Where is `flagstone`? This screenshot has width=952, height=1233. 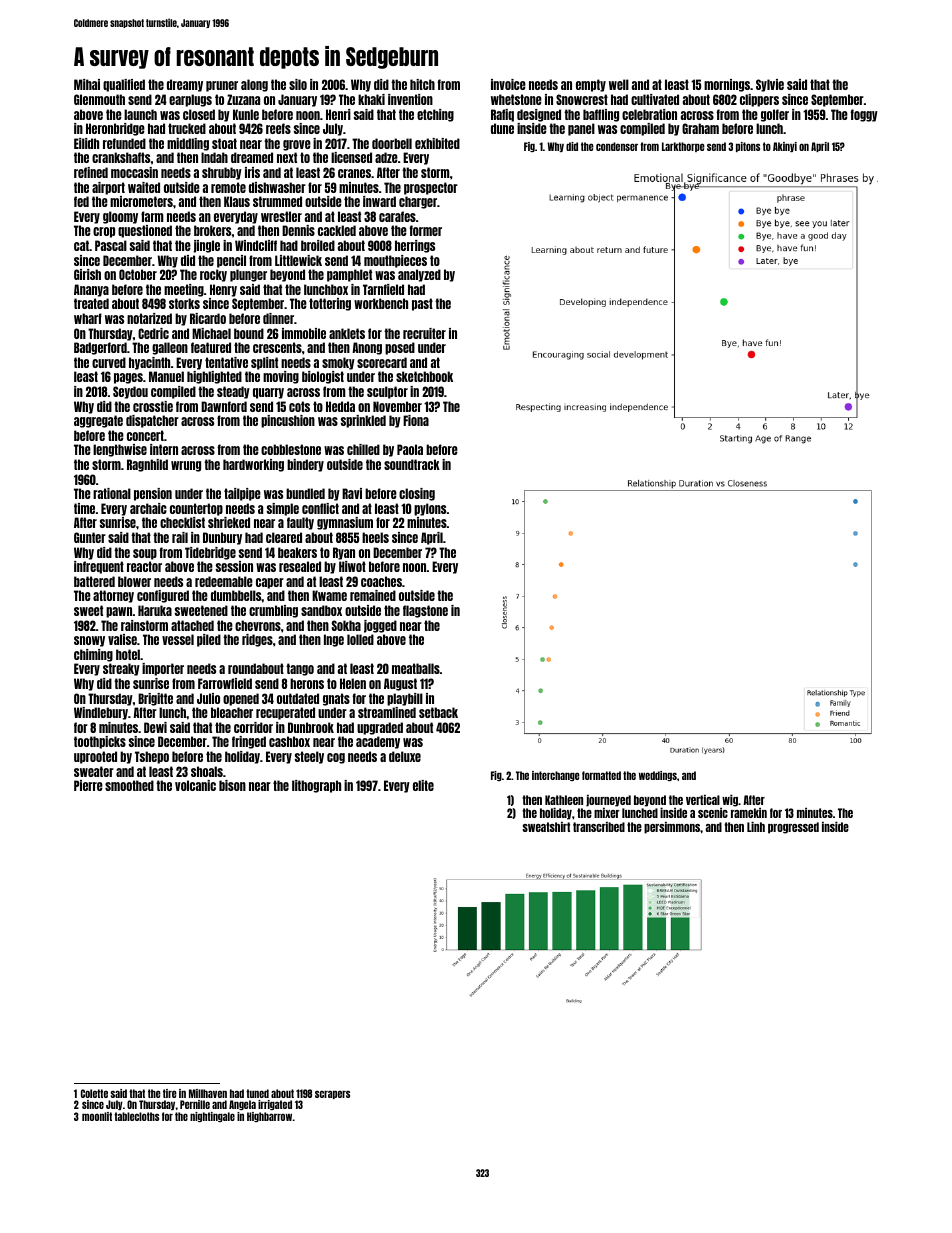
flagstone is located at coordinates (425, 611).
